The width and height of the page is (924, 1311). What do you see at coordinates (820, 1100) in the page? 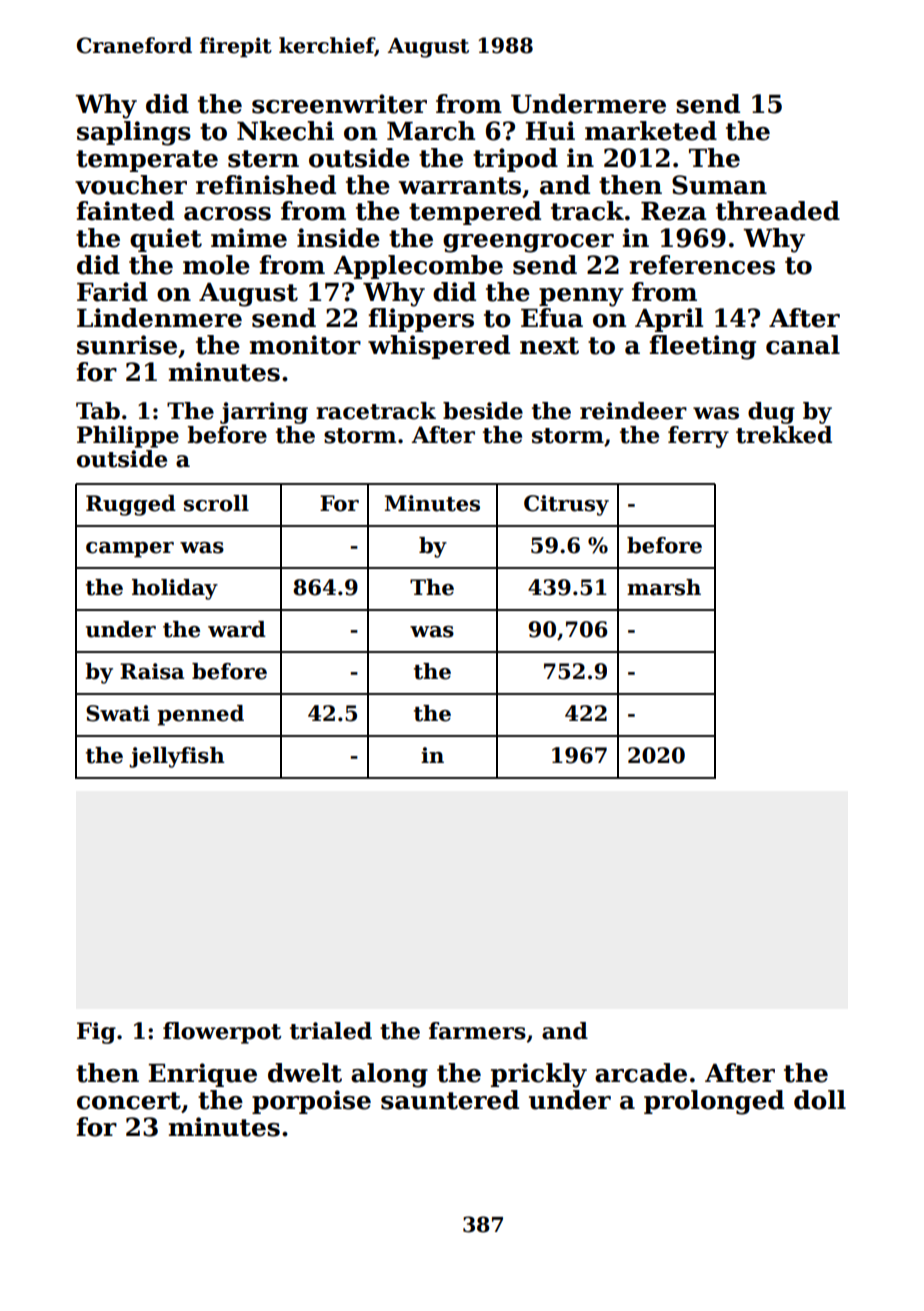
I see `doll` at bounding box center [820, 1100].
